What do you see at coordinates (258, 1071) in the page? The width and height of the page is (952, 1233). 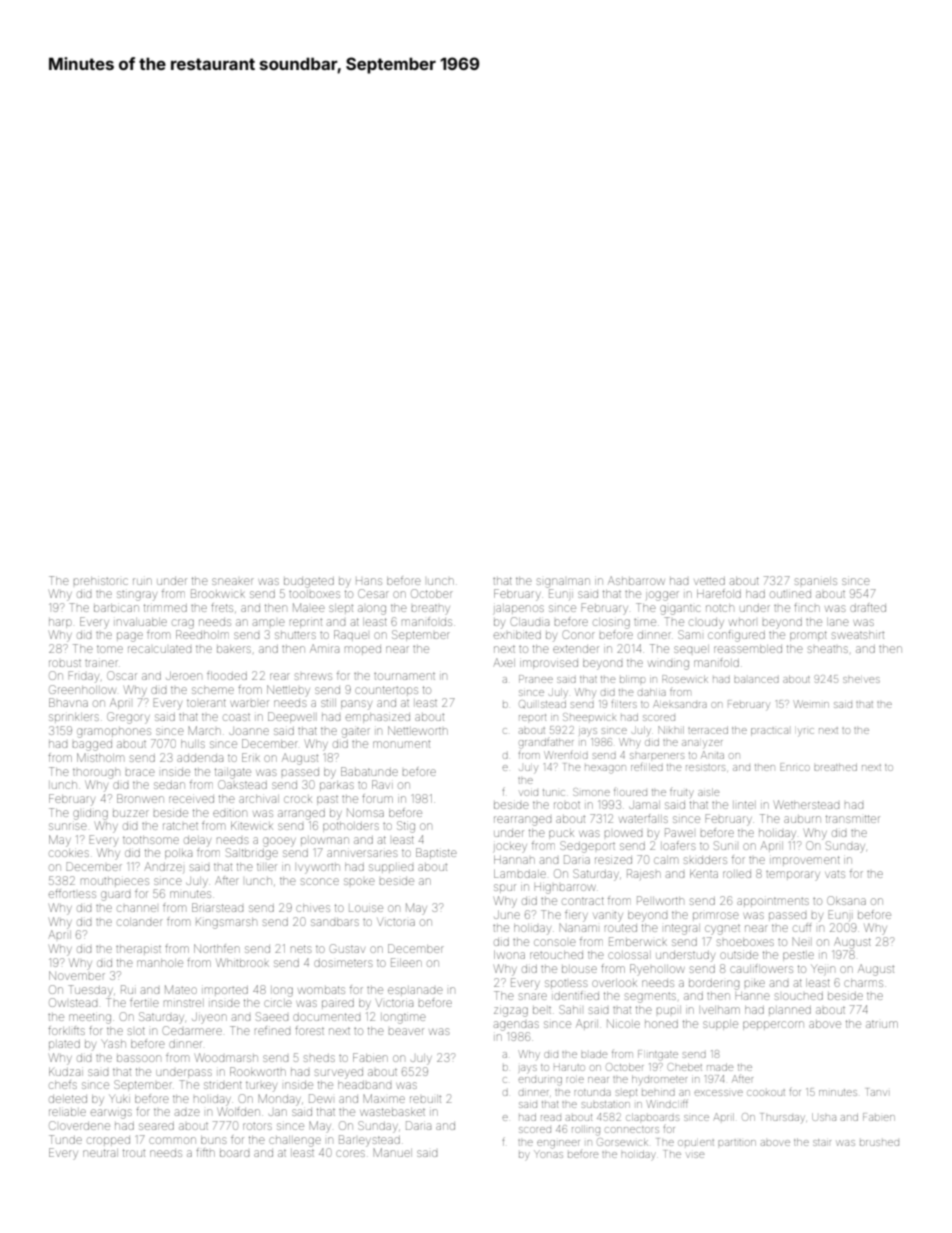 I see `Rookworth` at bounding box center [258, 1071].
